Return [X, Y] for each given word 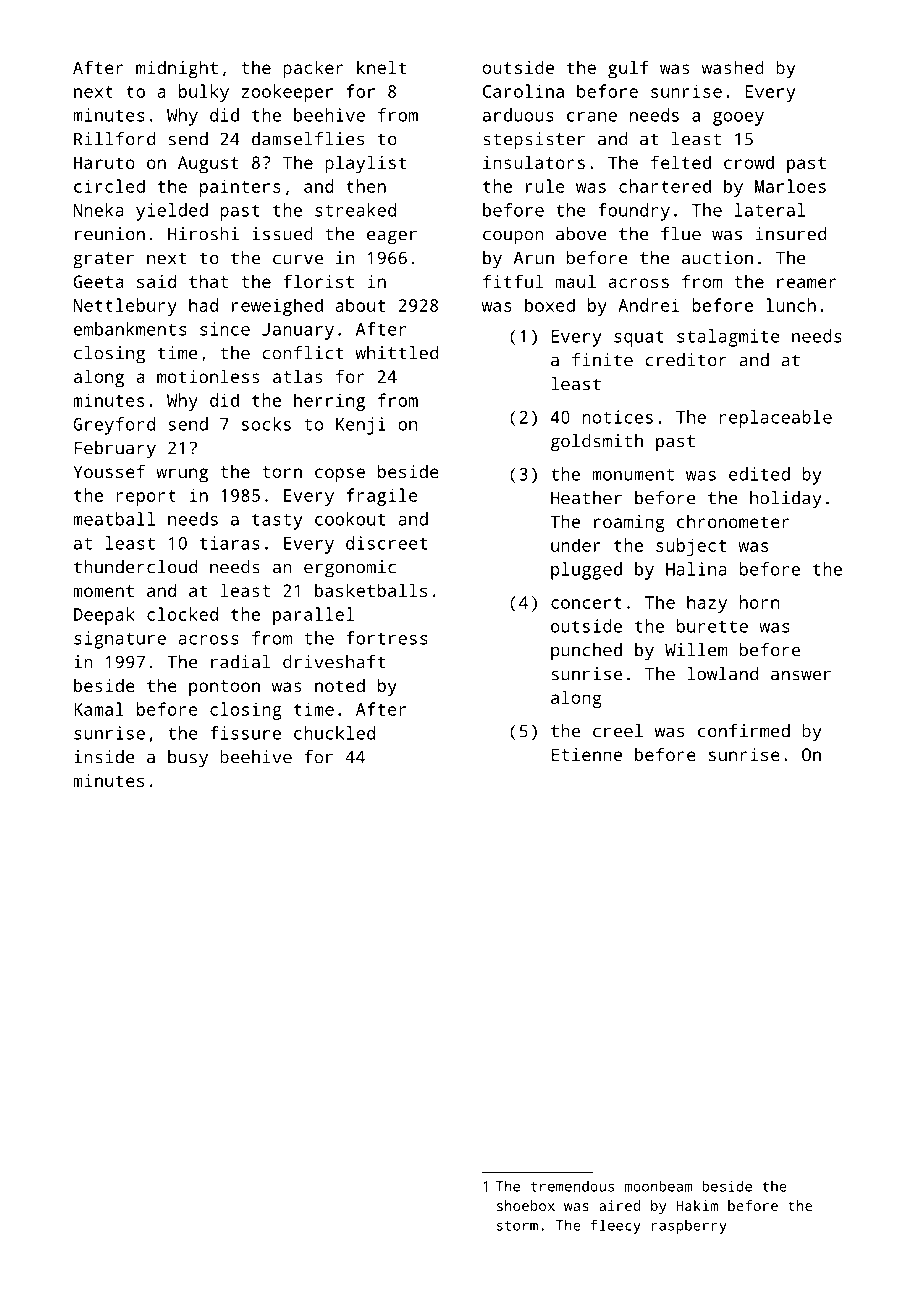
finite [602, 360]
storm [517, 1226]
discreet [386, 543]
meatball [114, 519]
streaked [355, 210]
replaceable [775, 419]
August [208, 164]
